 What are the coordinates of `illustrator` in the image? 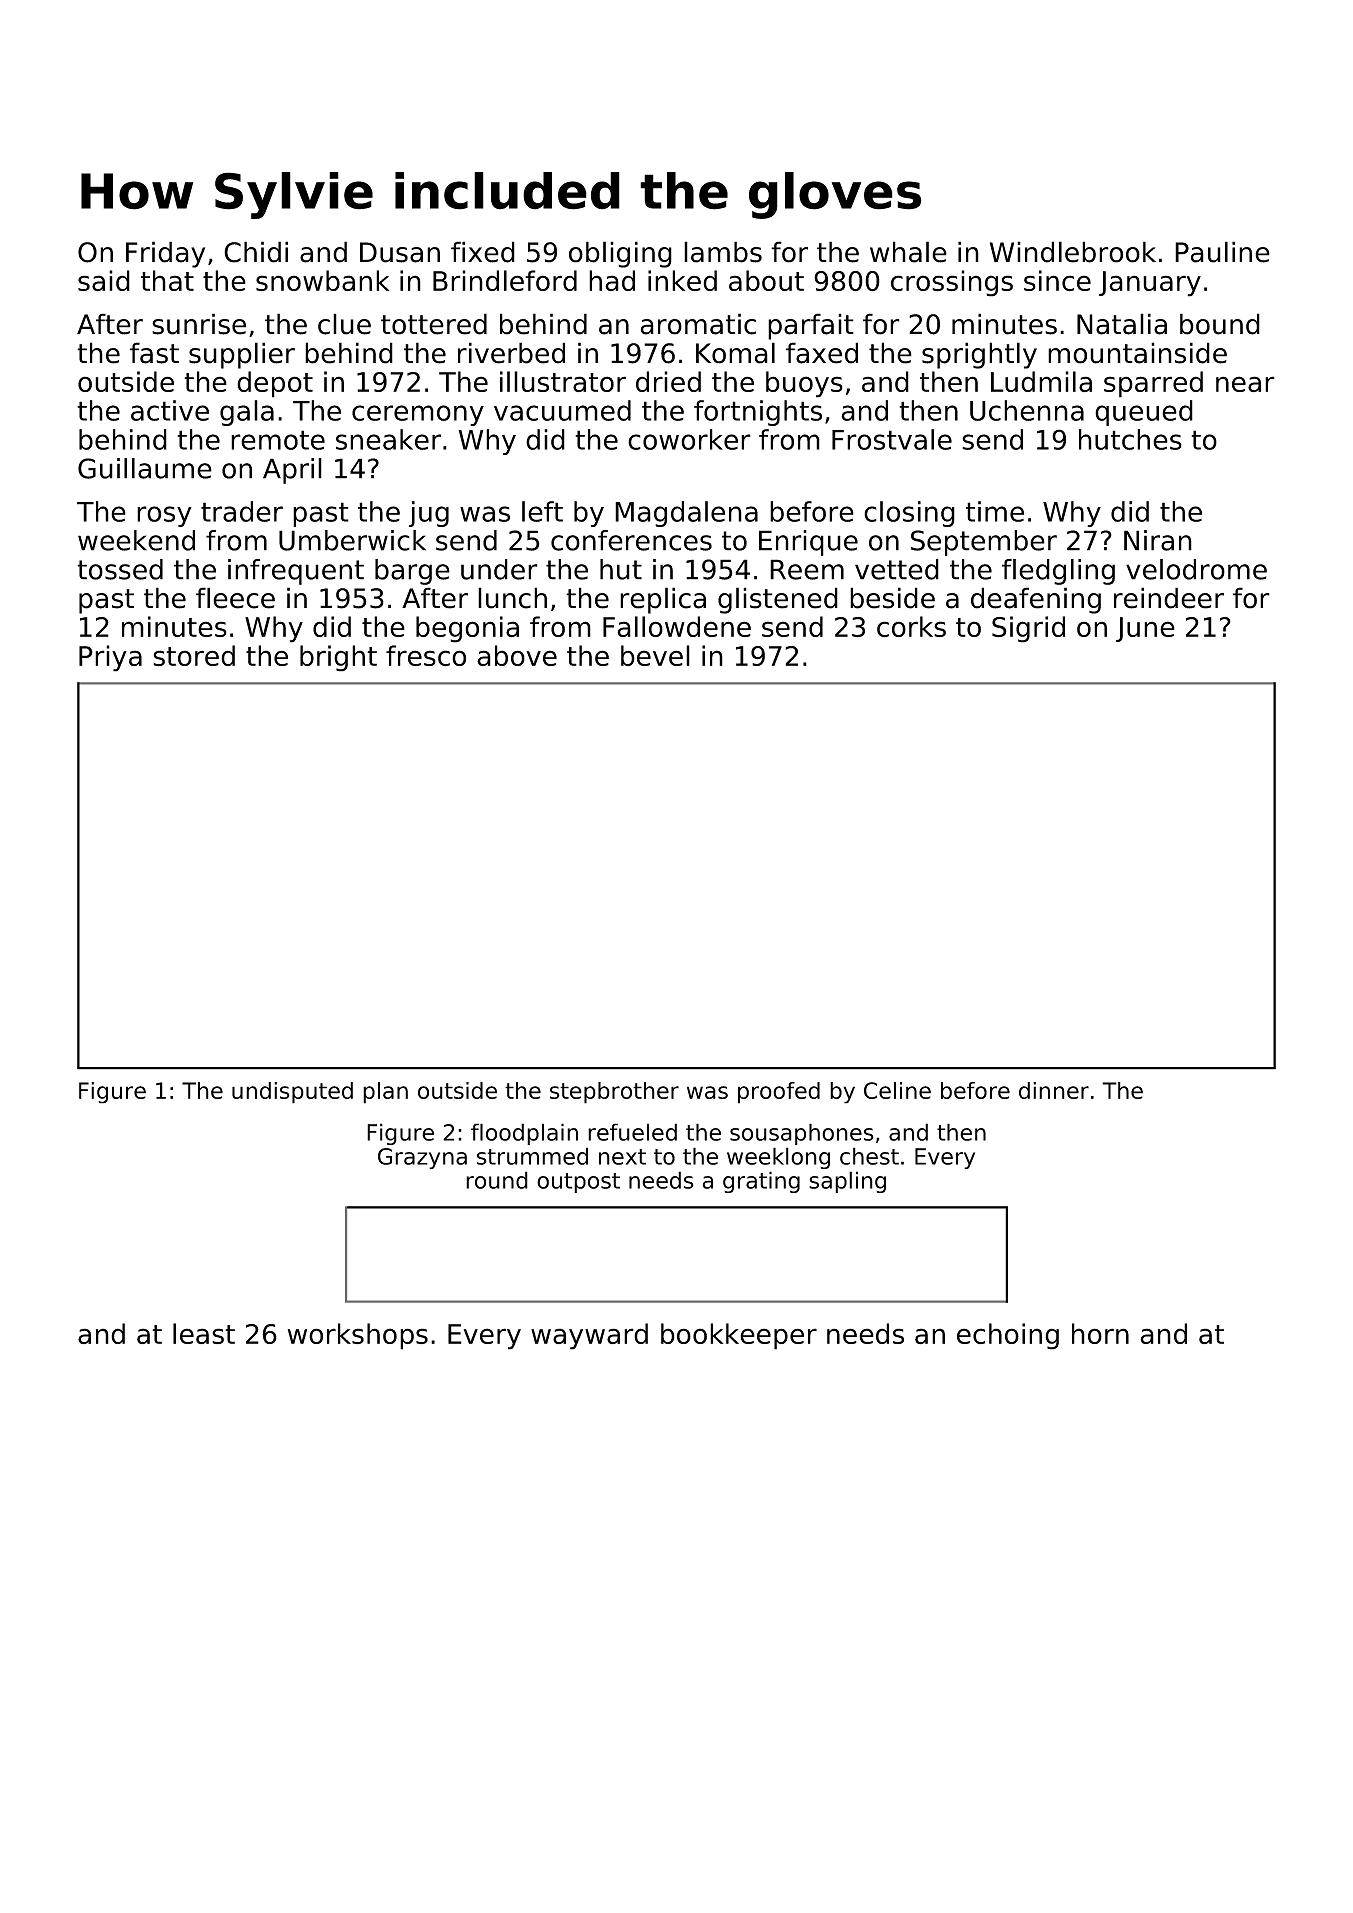 It's located at (563, 381).
